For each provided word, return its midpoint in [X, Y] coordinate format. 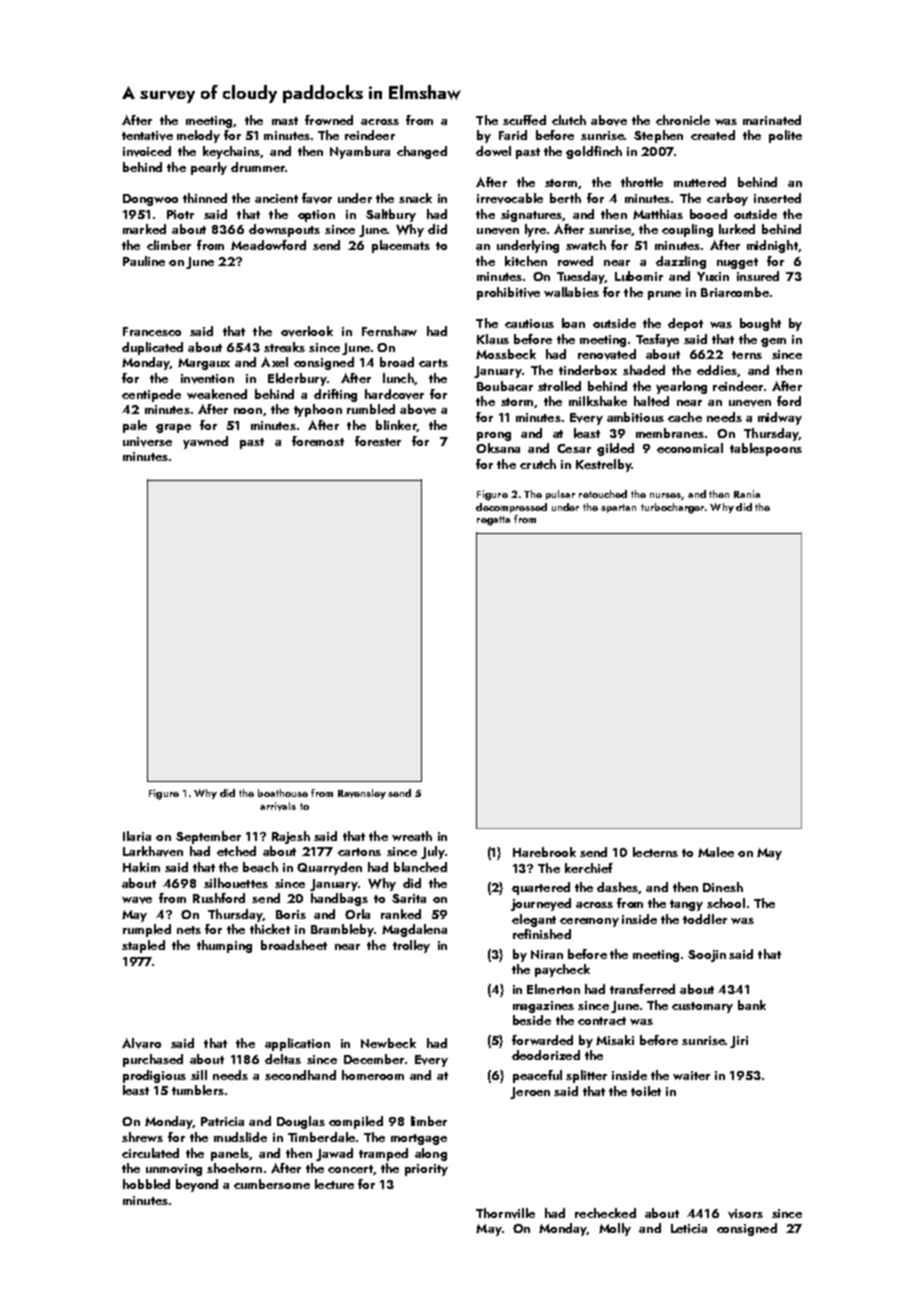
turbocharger [672, 508]
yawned [205, 442]
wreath [412, 836]
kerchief [589, 868]
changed [422, 152]
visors [745, 1214]
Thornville [505, 1213]
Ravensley [362, 794]
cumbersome [272, 1184]
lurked [737, 229]
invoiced [147, 151]
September [208, 837]
